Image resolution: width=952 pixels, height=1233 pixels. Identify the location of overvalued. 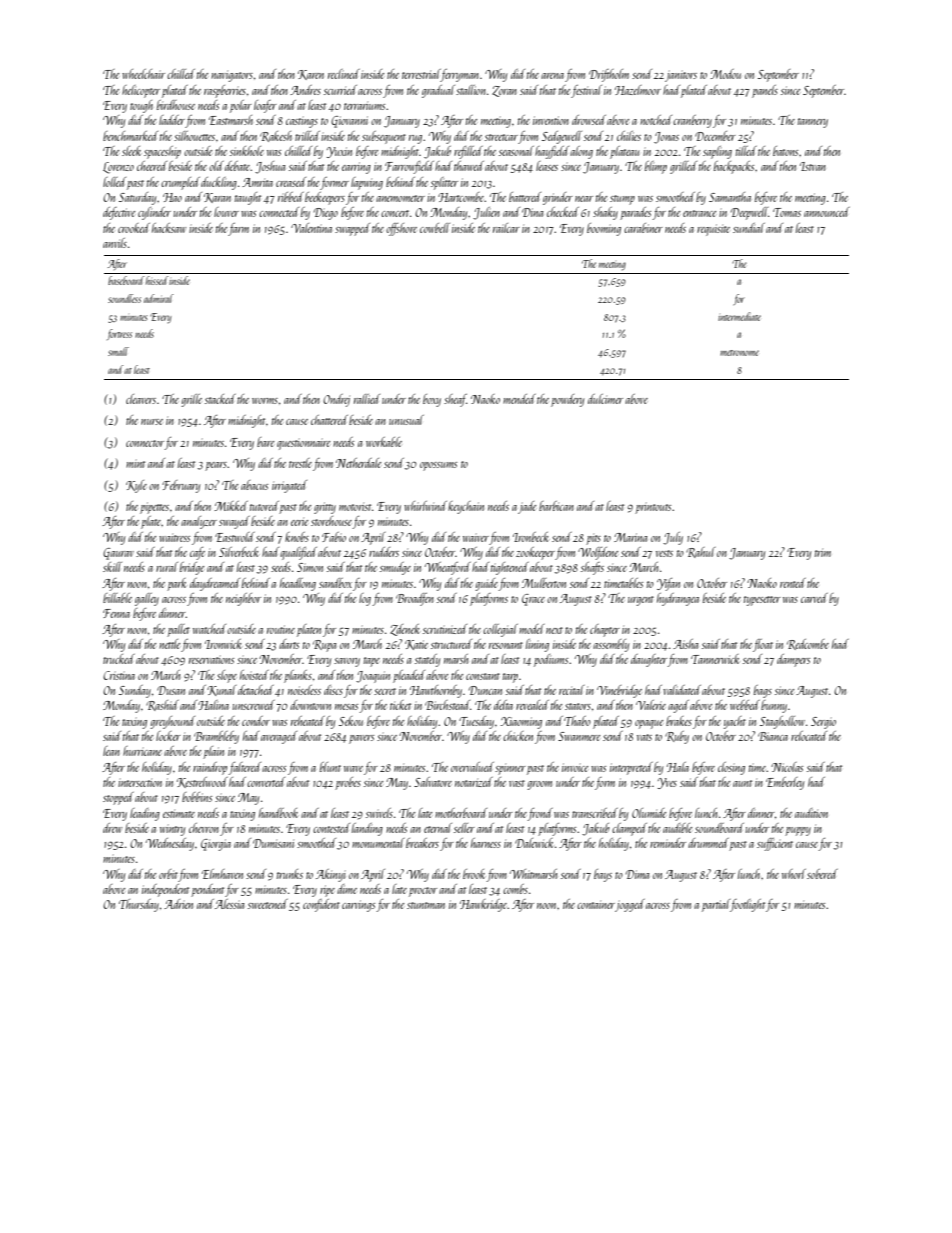
(472, 767).
